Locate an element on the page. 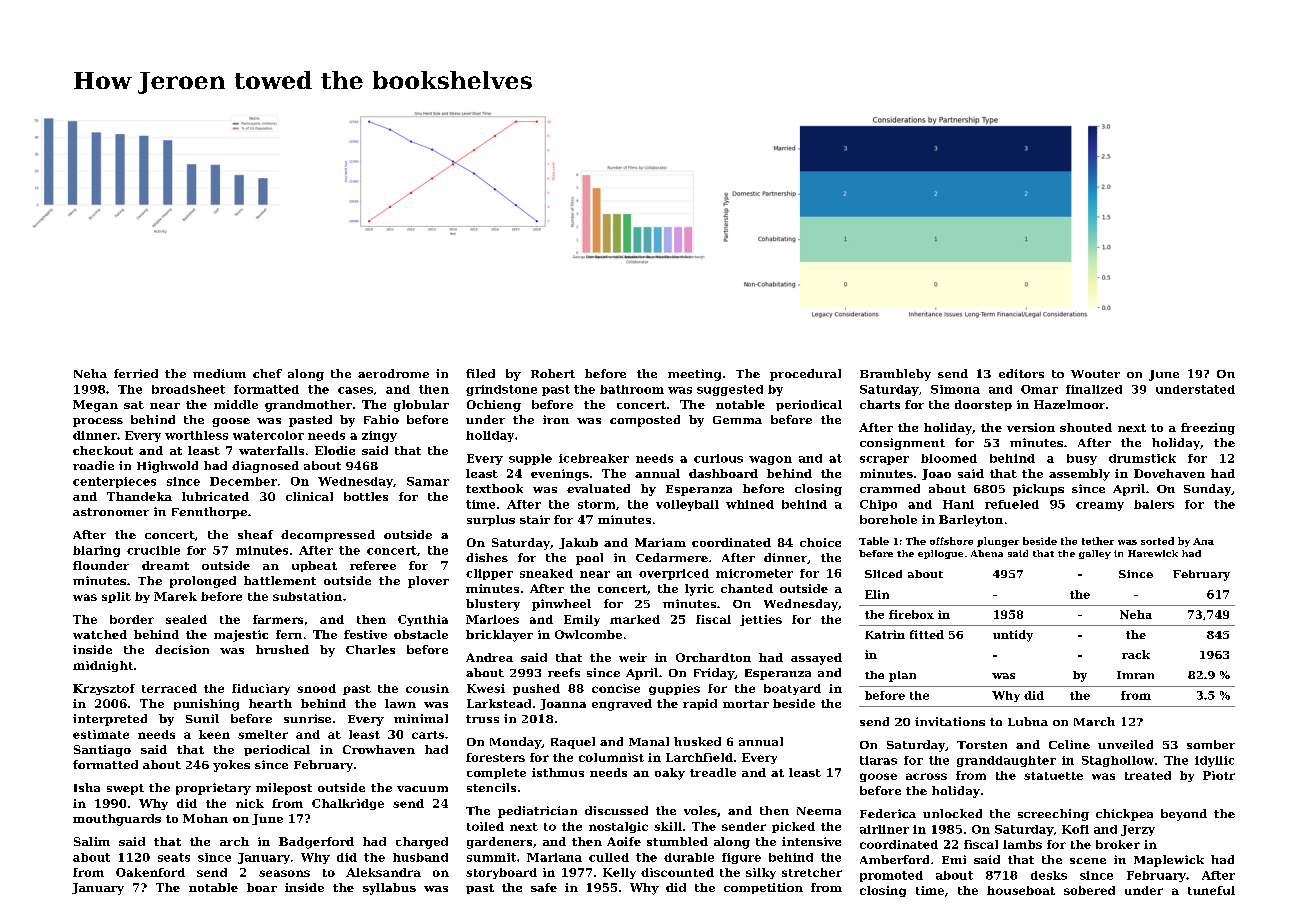 The image size is (1308, 924). choice is located at coordinates (820, 542).
